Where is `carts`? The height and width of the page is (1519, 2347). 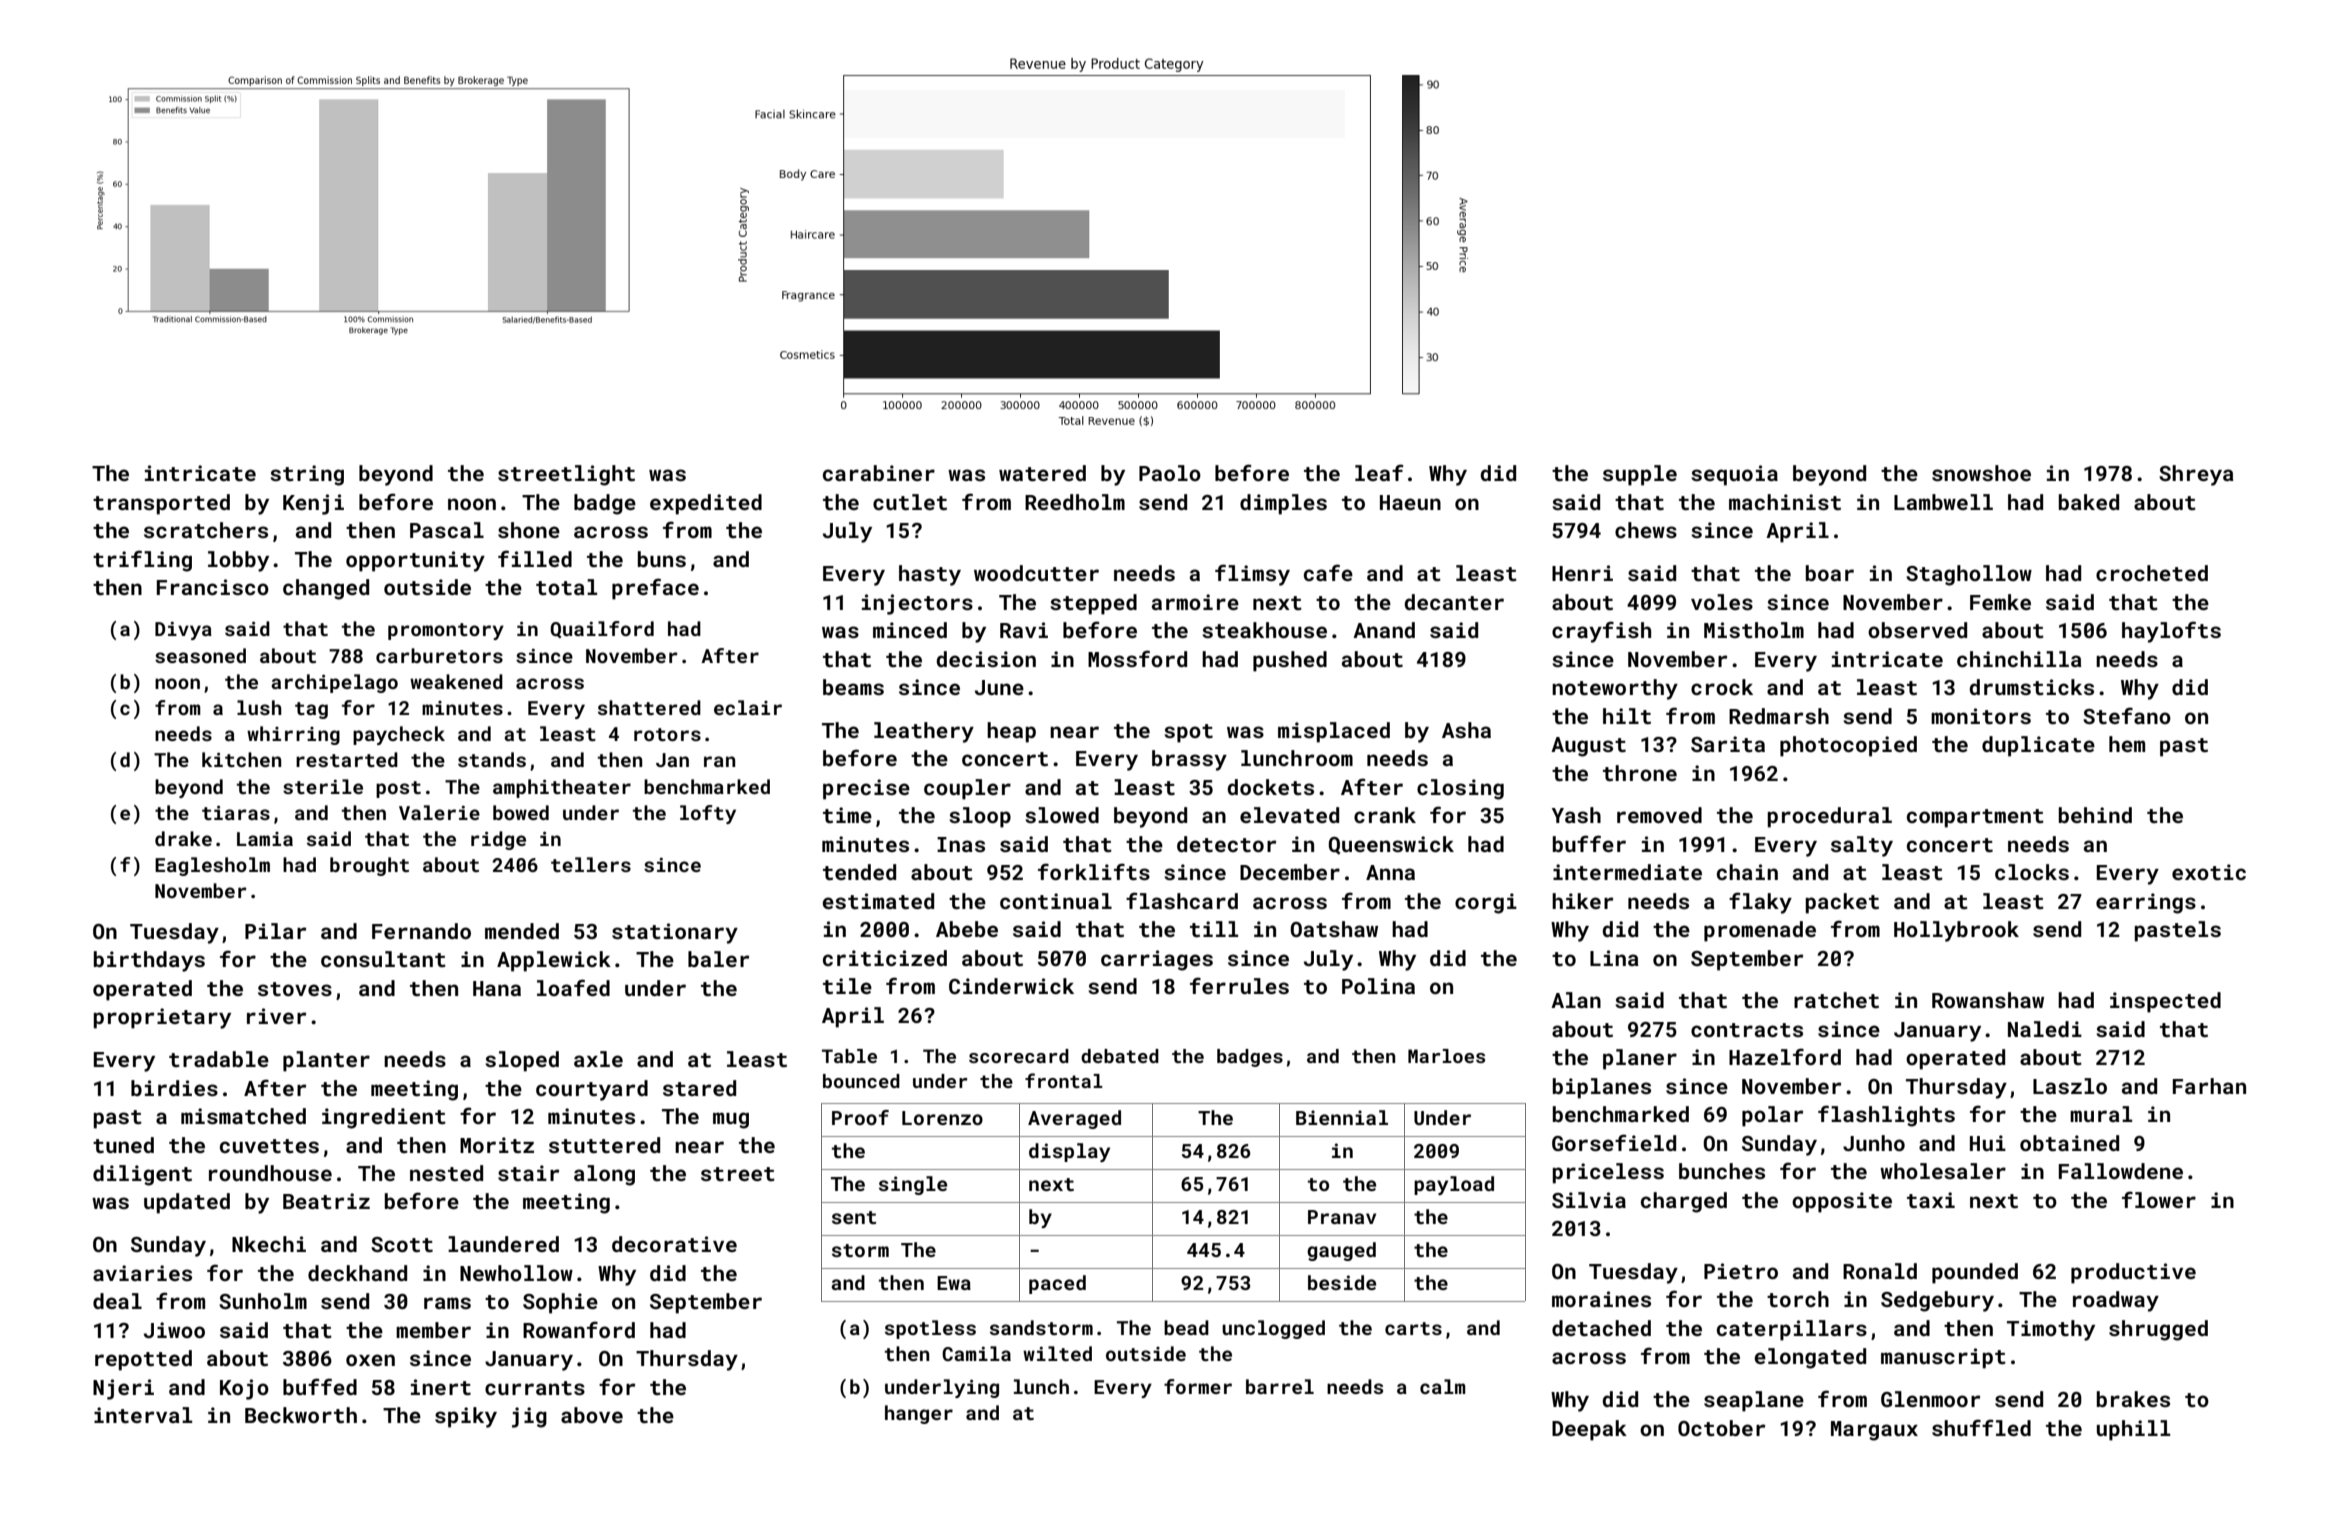 carts is located at coordinates (1413, 1328).
